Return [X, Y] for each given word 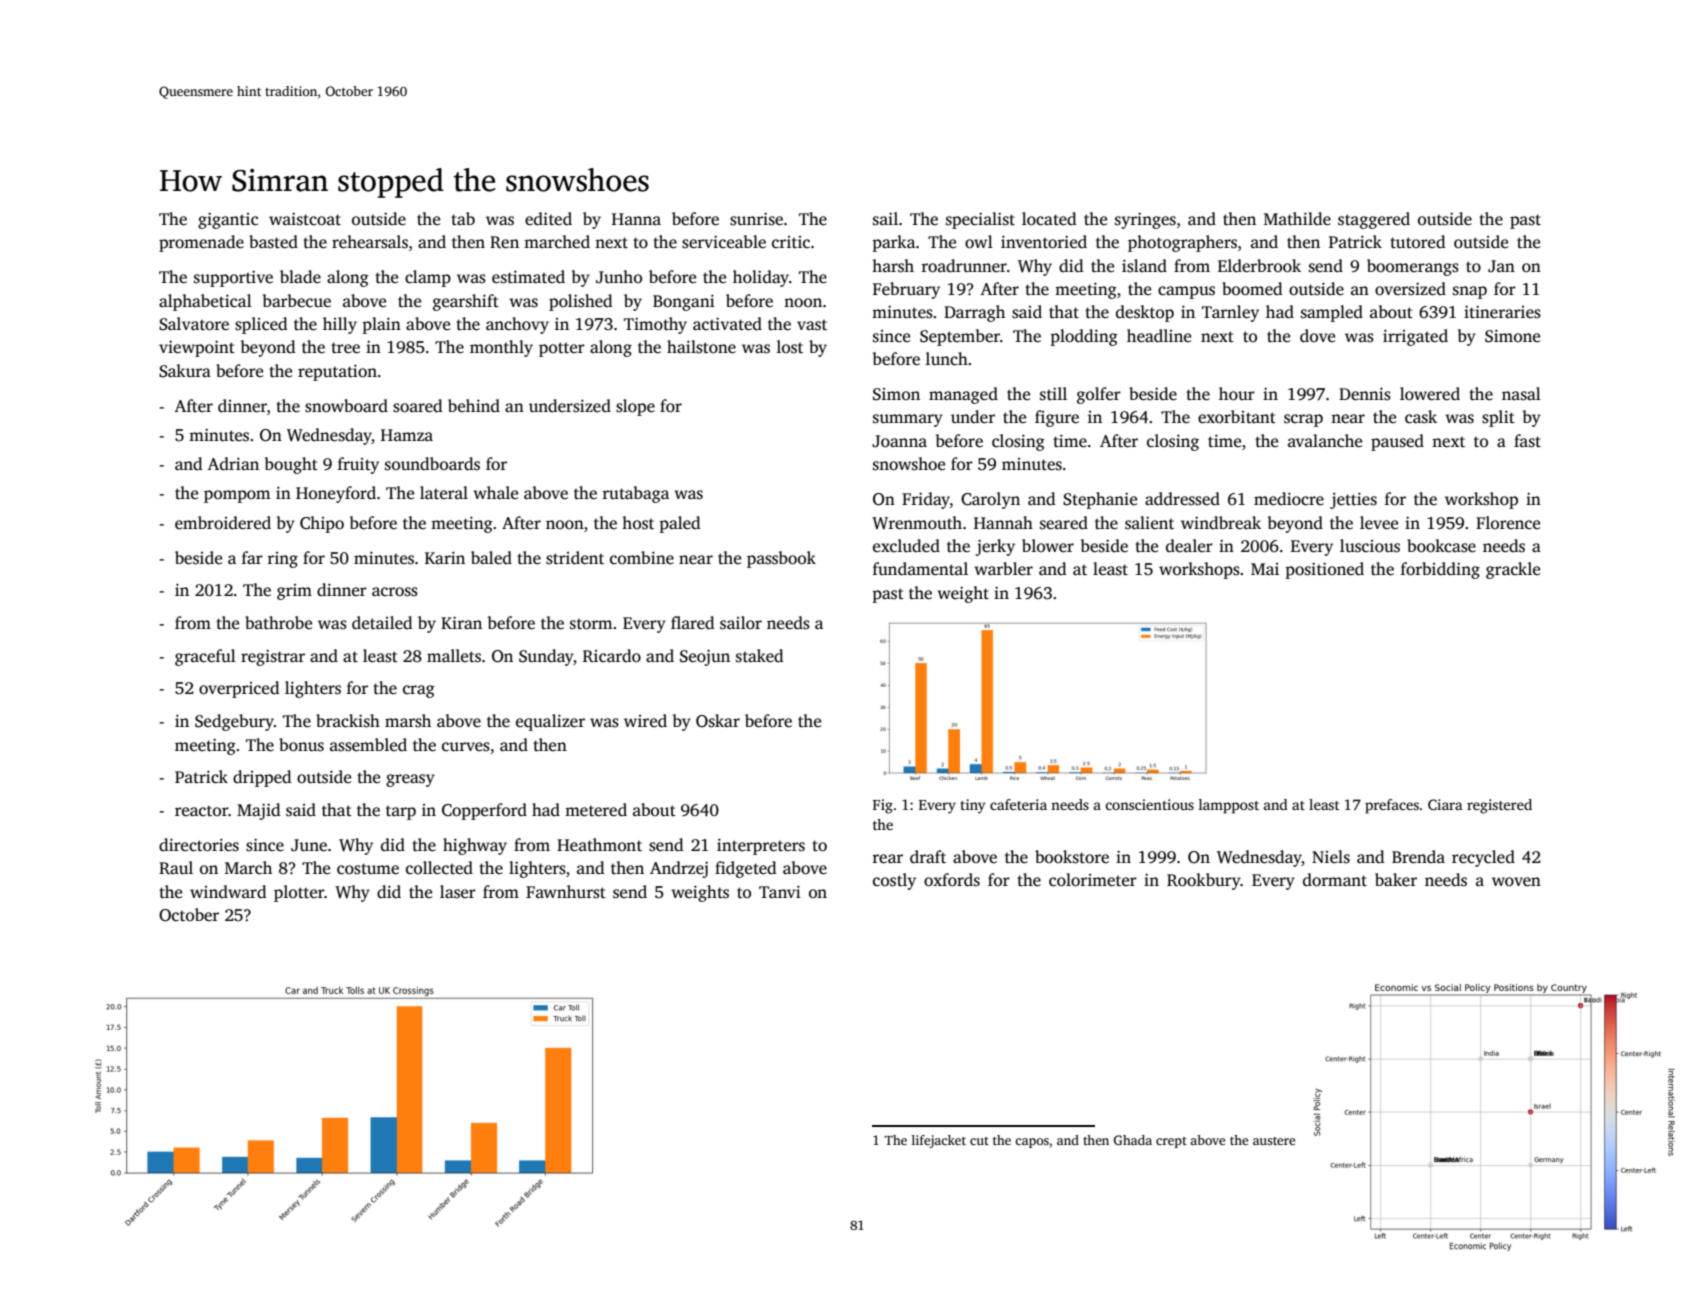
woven [1516, 882]
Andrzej [679, 869]
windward [228, 891]
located [1049, 219]
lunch [947, 359]
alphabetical [205, 302]
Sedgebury [234, 722]
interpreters [761, 846]
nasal [1521, 394]
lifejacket [939, 1141]
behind [474, 405]
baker [1396, 880]
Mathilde [1297, 219]
